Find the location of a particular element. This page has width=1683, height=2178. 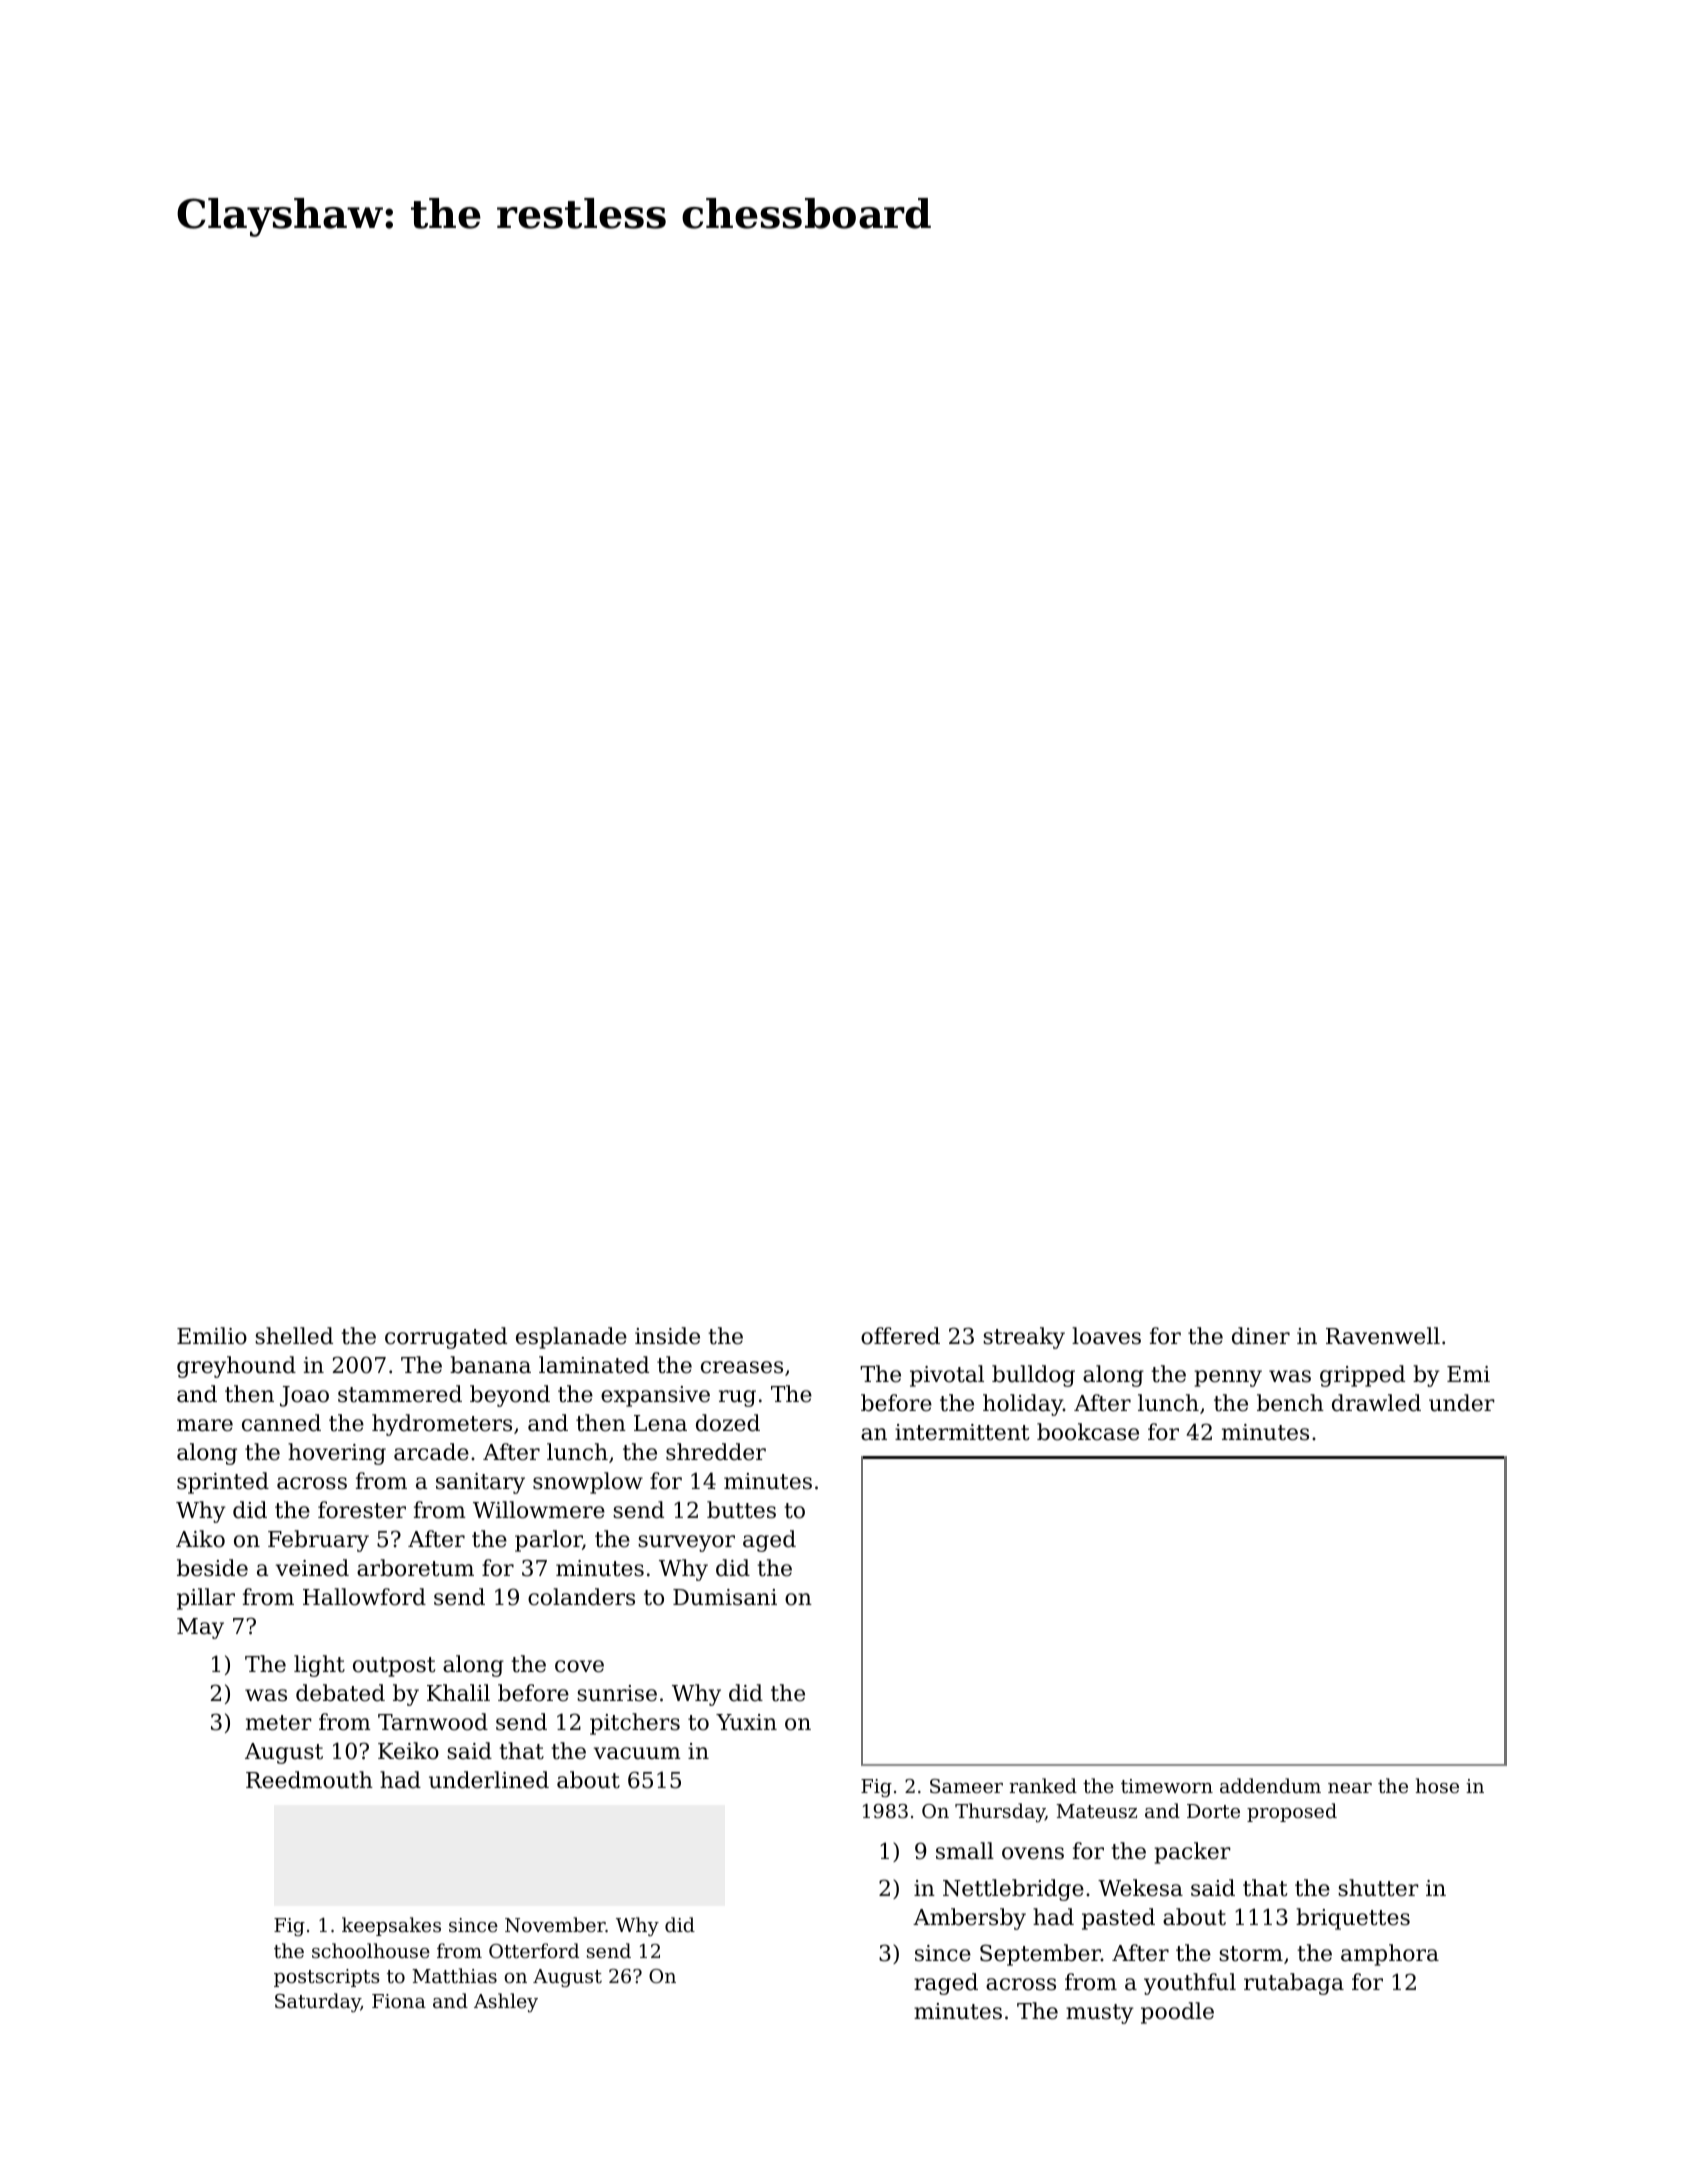

poodle is located at coordinates (1177, 2013).
